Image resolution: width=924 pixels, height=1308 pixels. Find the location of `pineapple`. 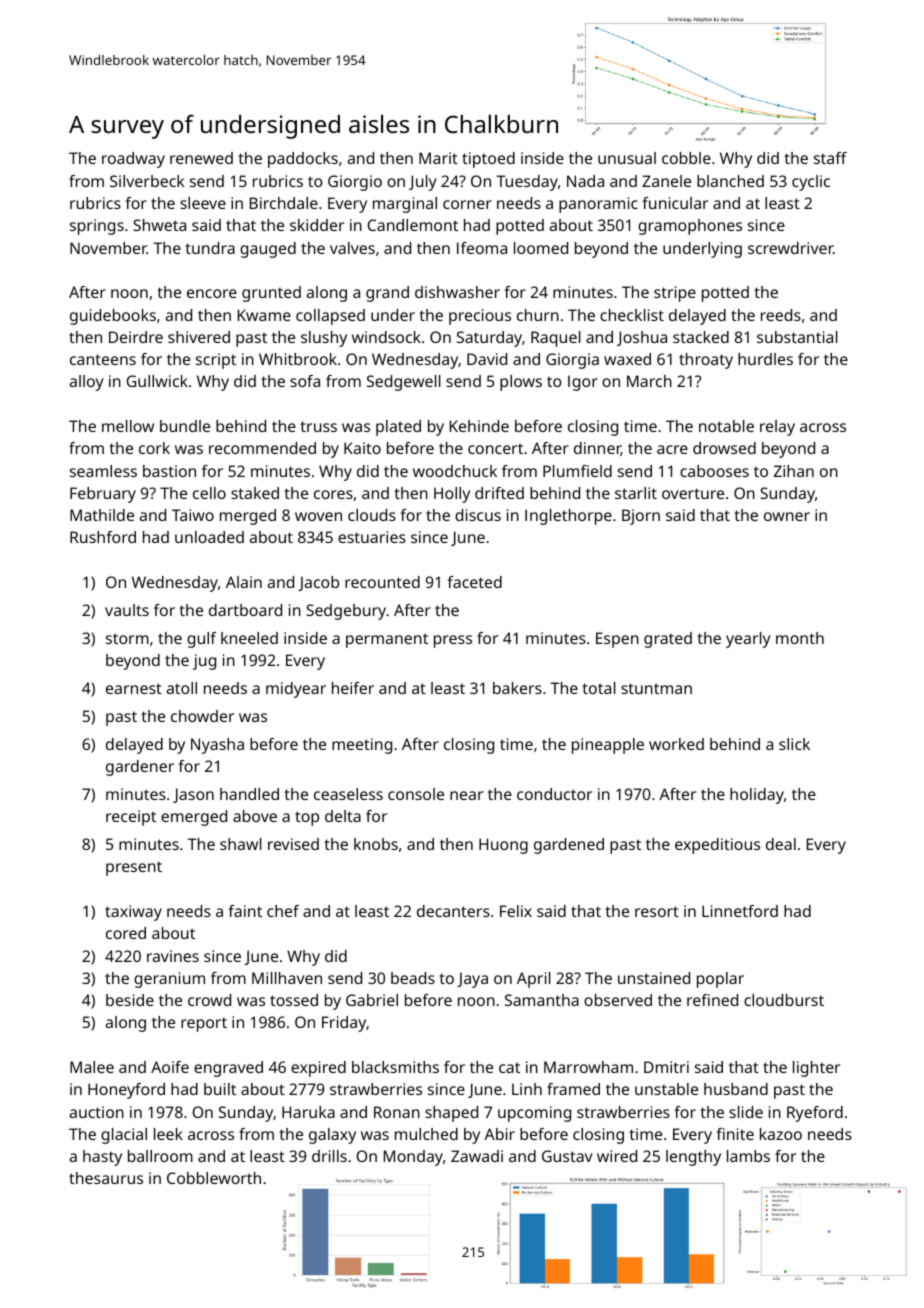

pineapple is located at coordinates (608, 746).
